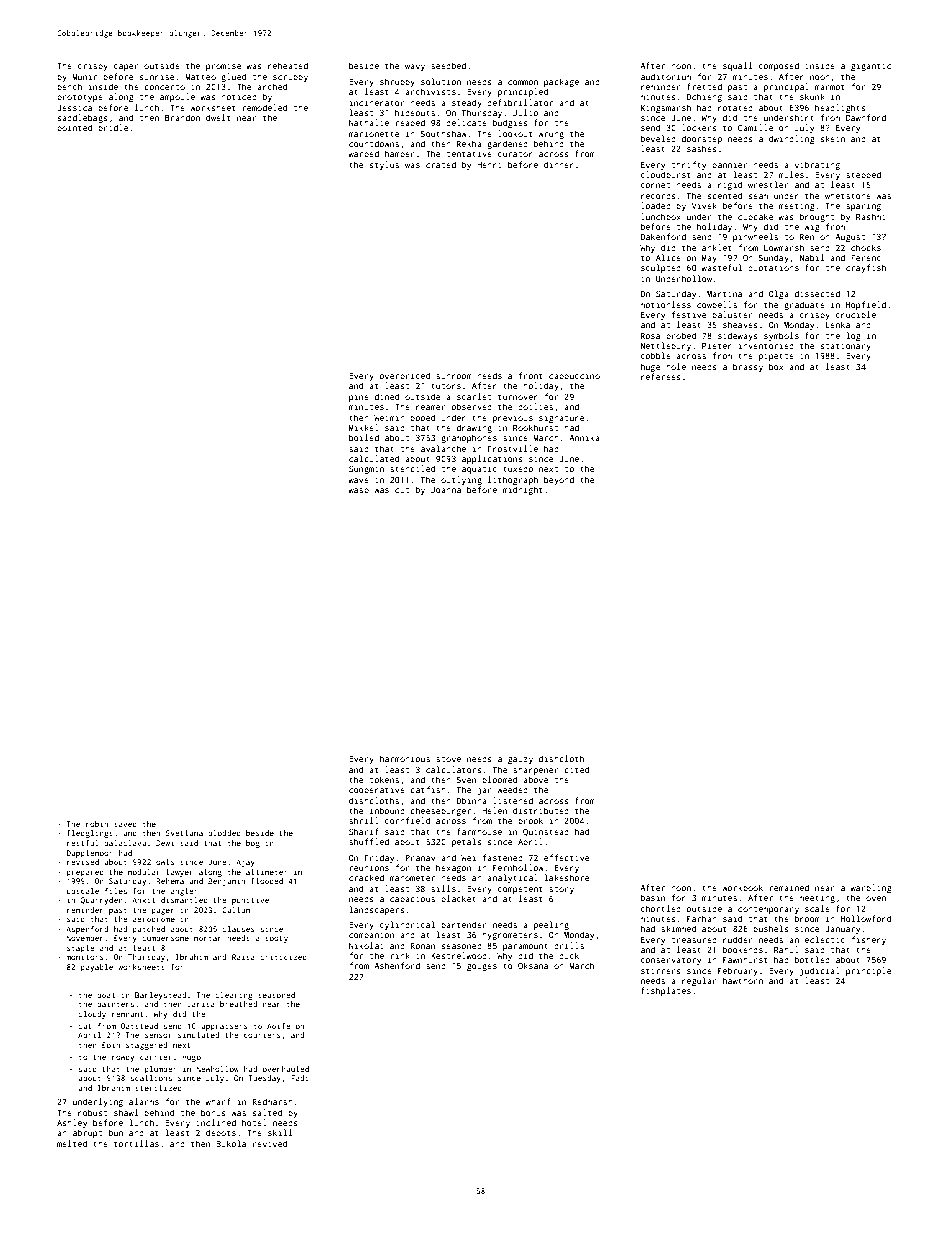  I want to click on stationary, so click(846, 347).
